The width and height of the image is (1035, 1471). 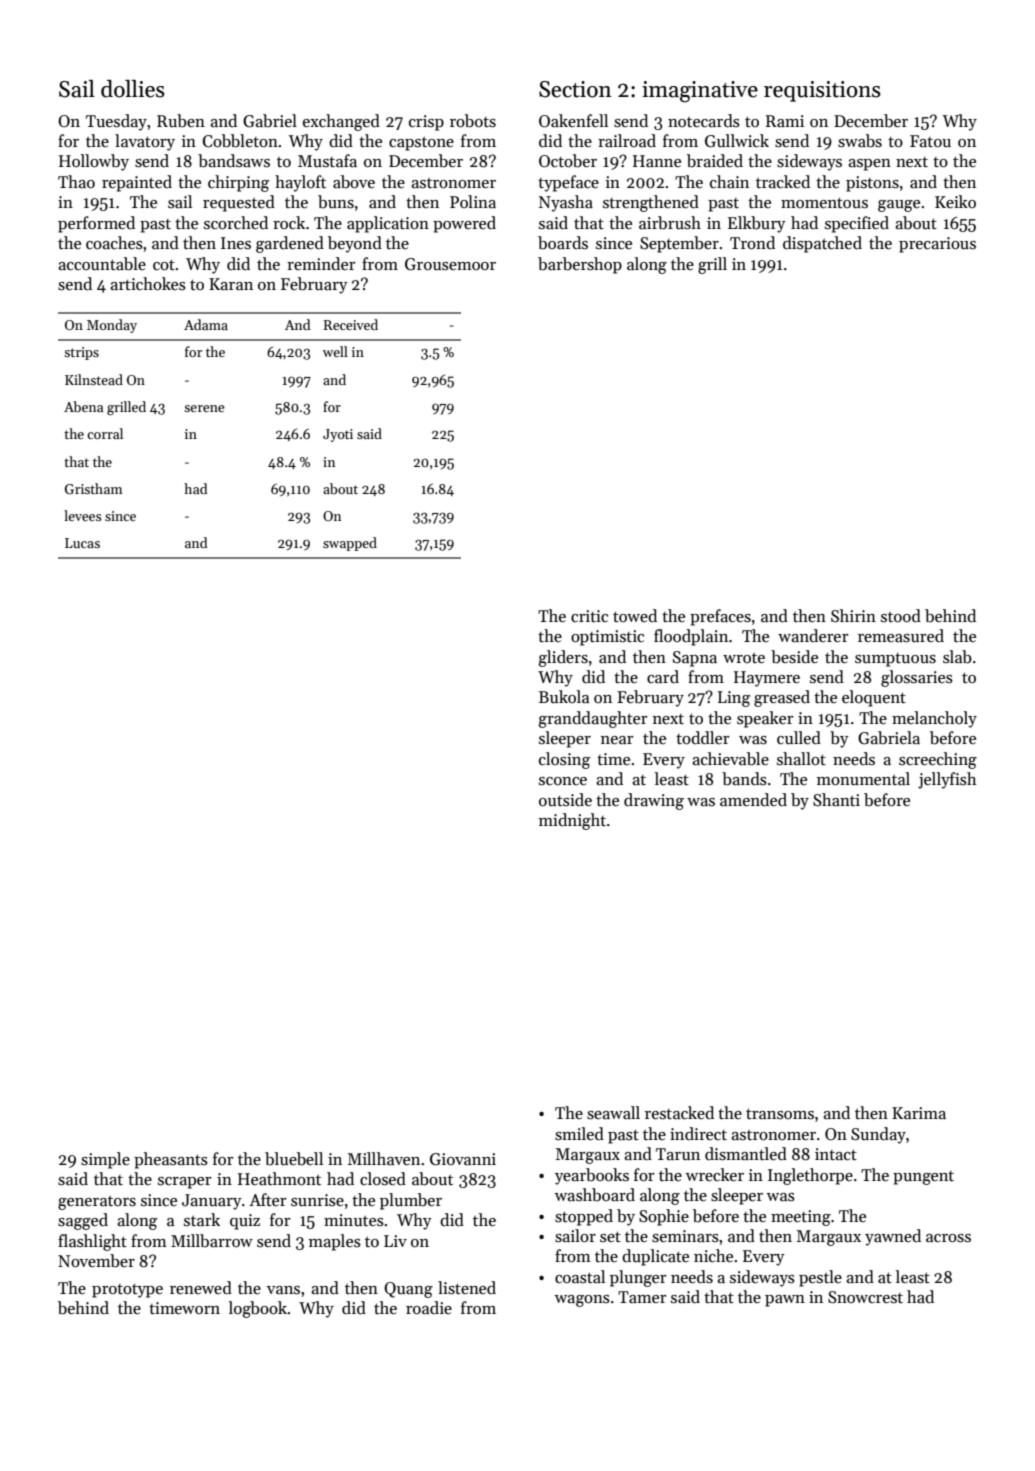 I want to click on seawall, so click(x=613, y=1113).
